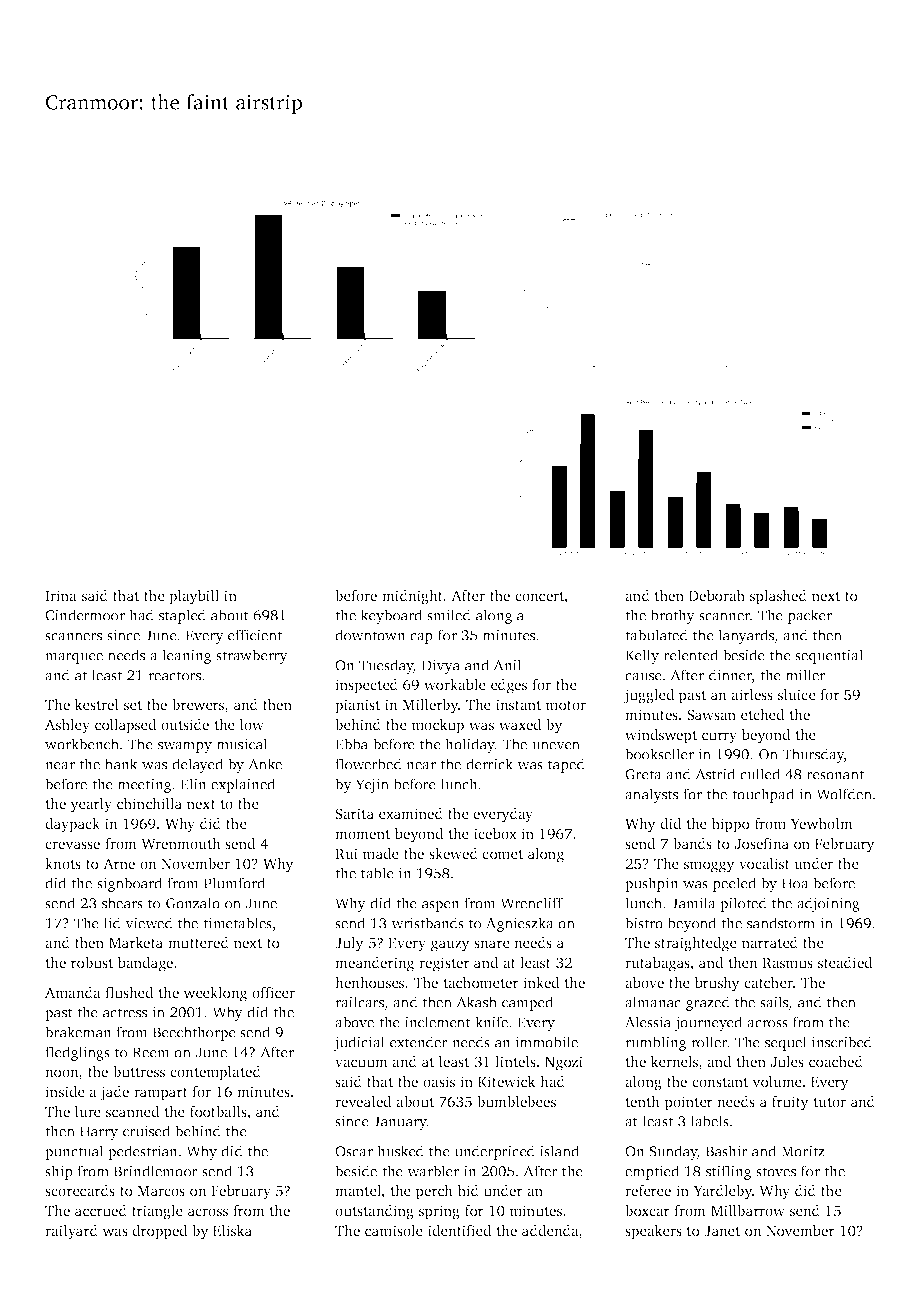 This page has height=1308, width=924. What do you see at coordinates (91, 805) in the page?
I see `yearly` at bounding box center [91, 805].
